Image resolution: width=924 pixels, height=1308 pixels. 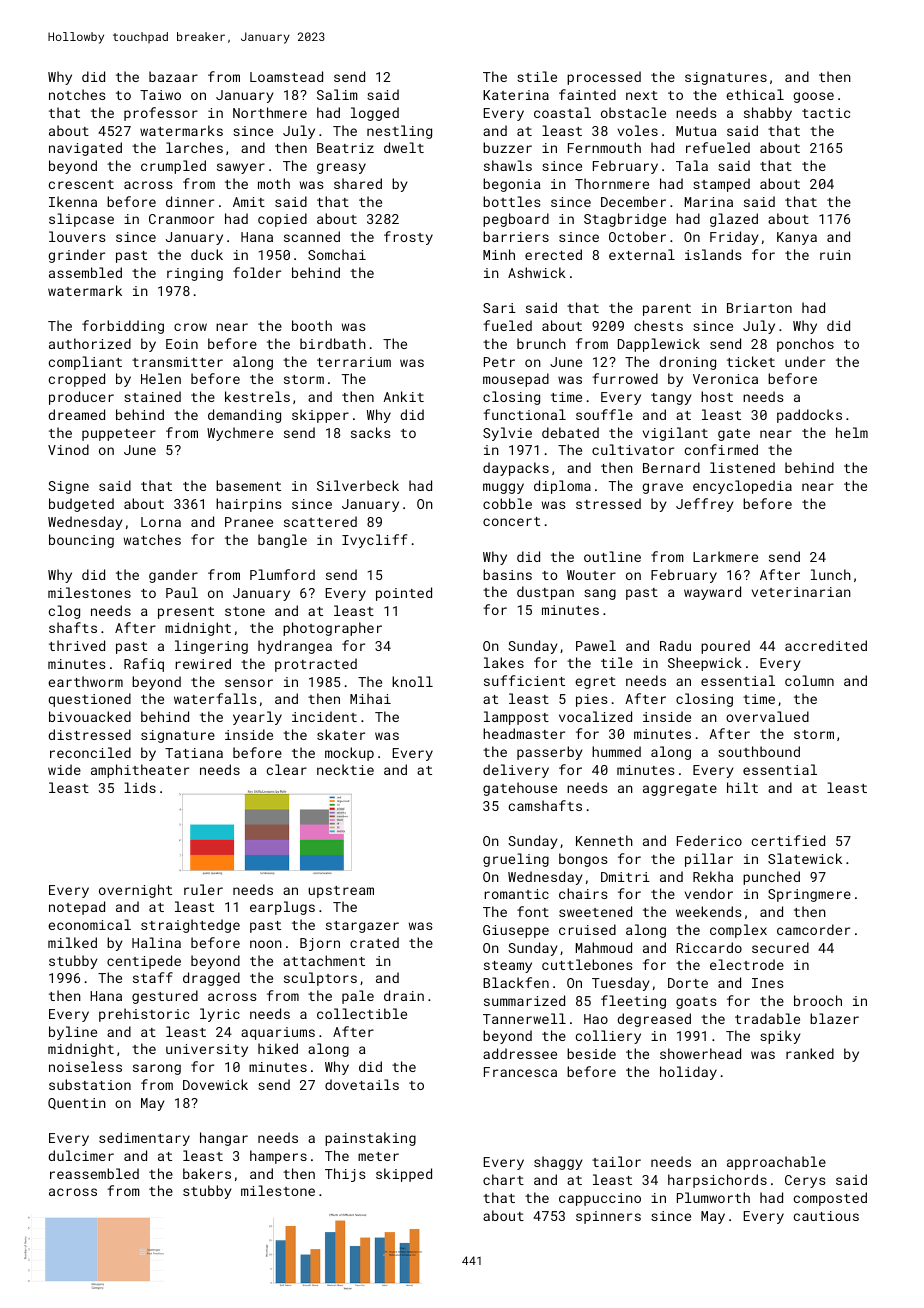 What do you see at coordinates (358, 183) in the page?
I see `shared` at bounding box center [358, 183].
